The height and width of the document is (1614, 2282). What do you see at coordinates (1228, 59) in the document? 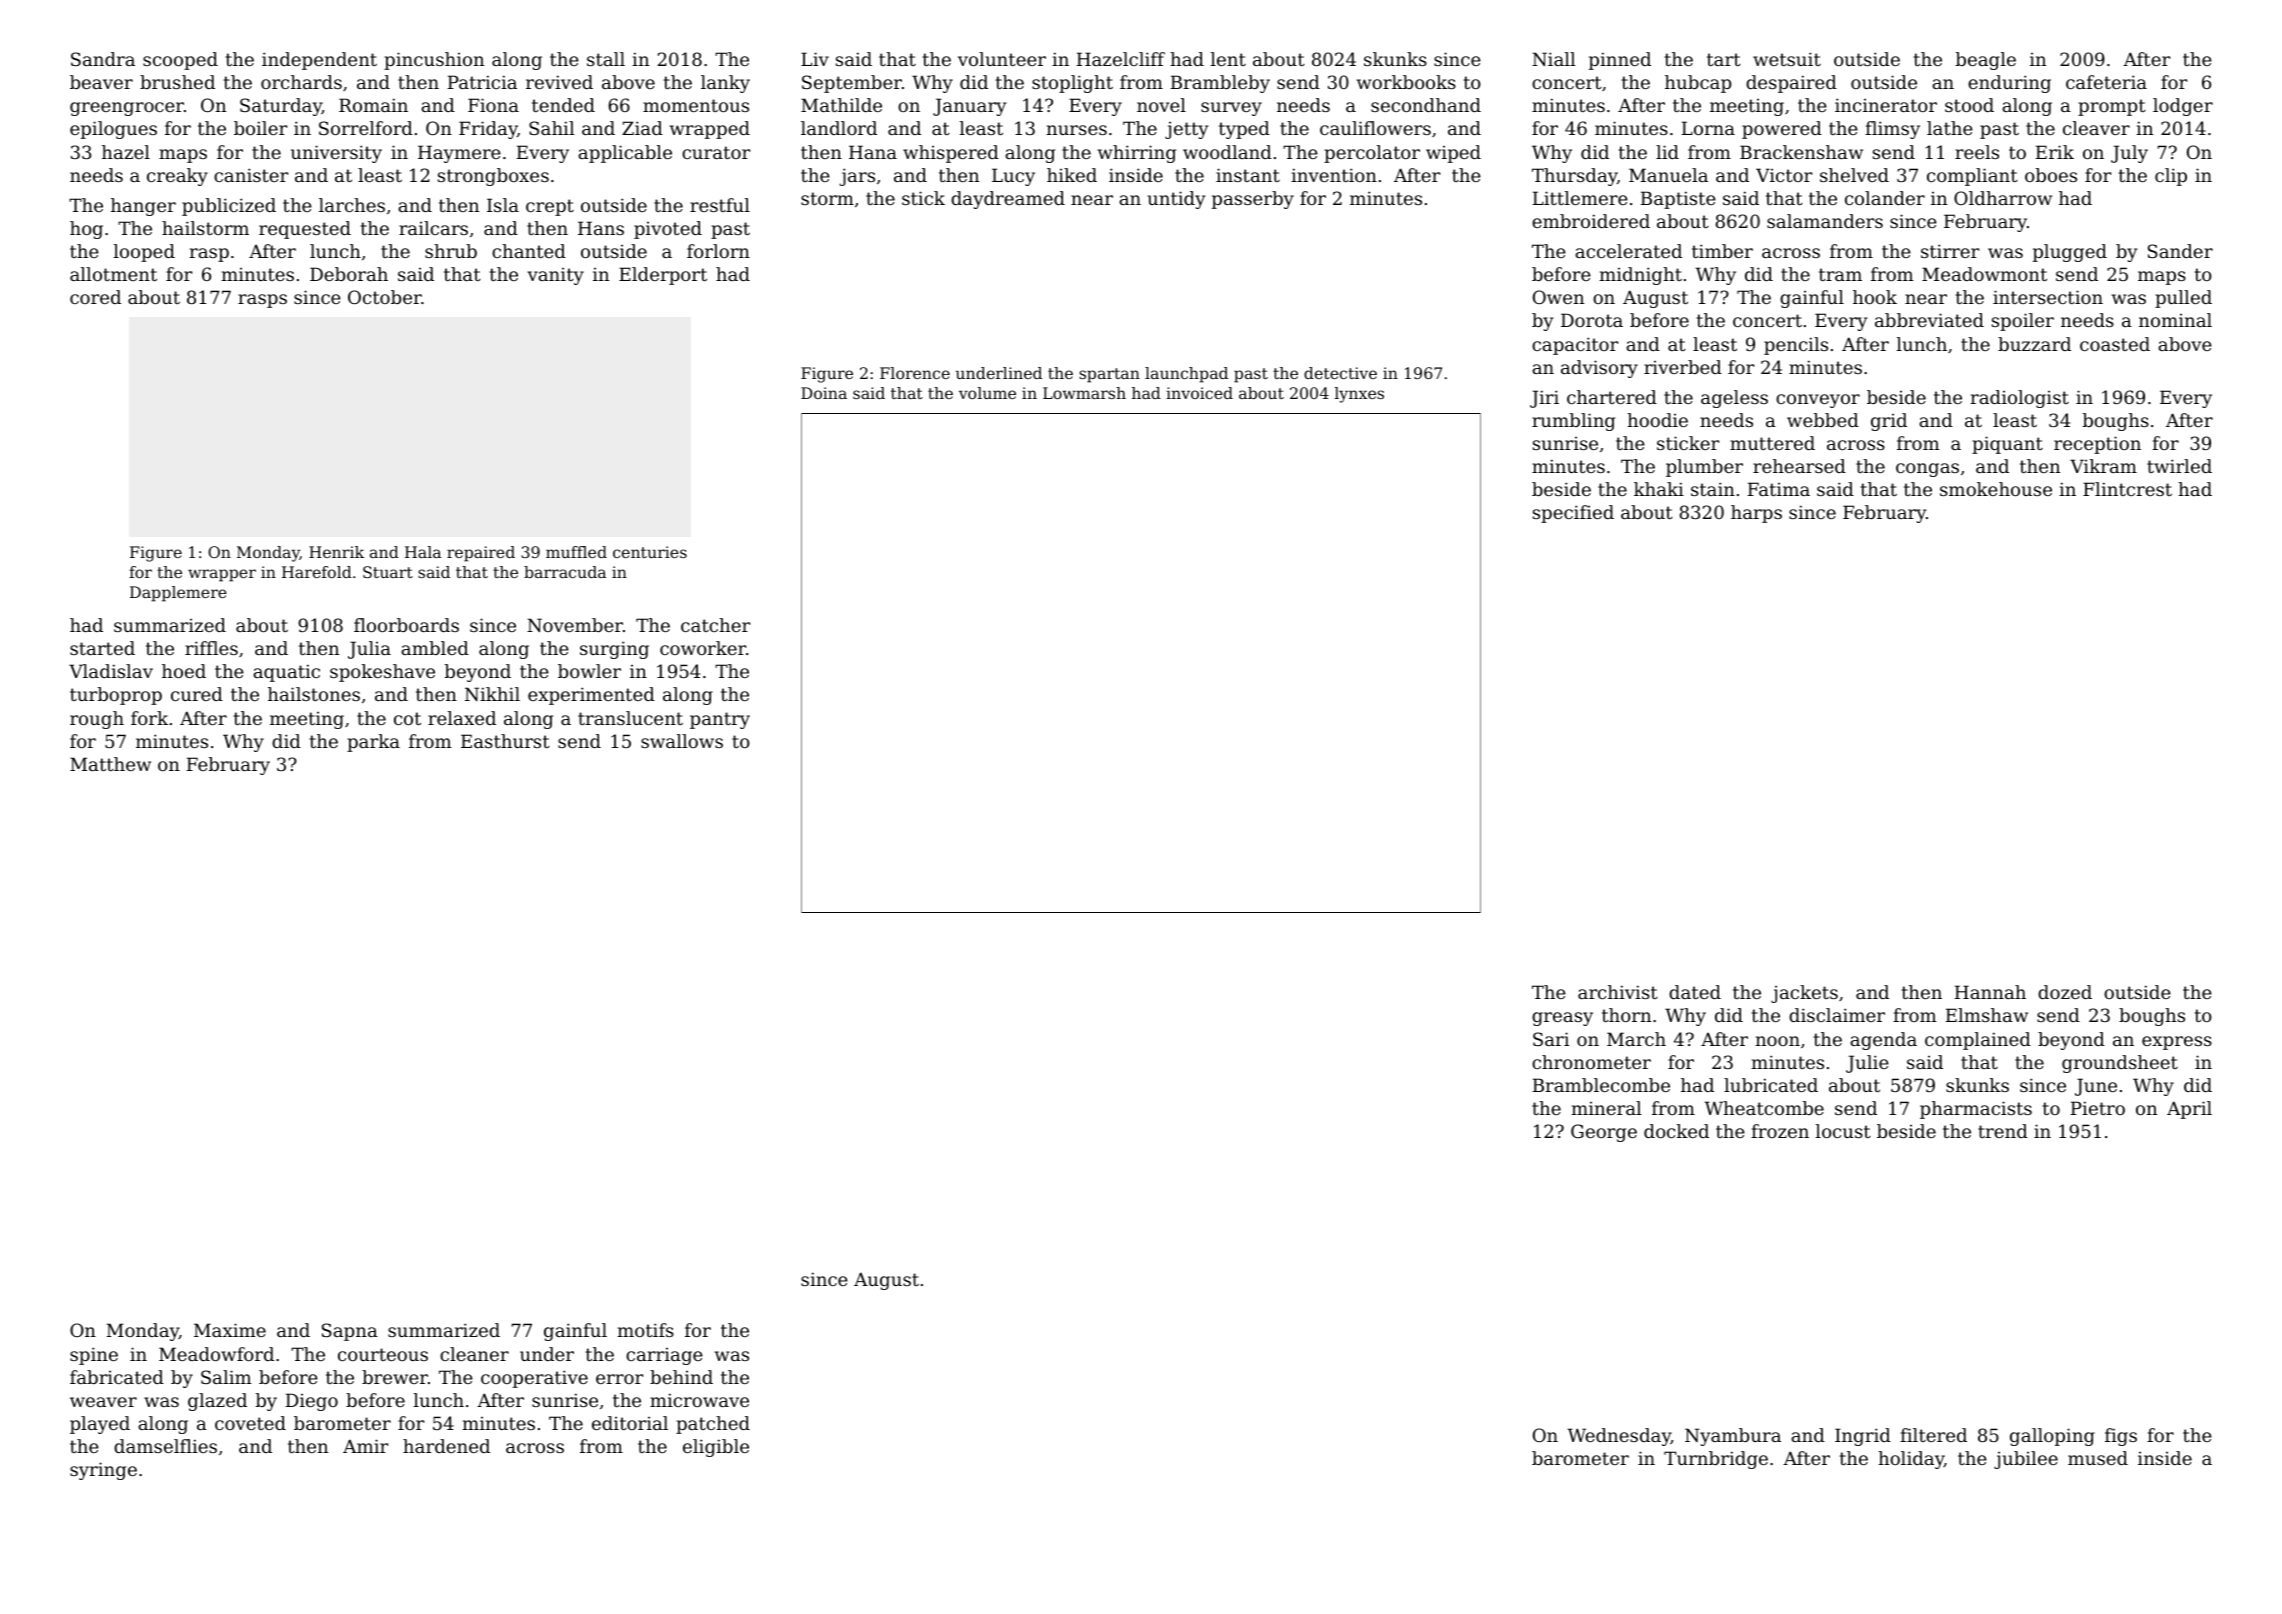
I see `lent` at bounding box center [1228, 59].
